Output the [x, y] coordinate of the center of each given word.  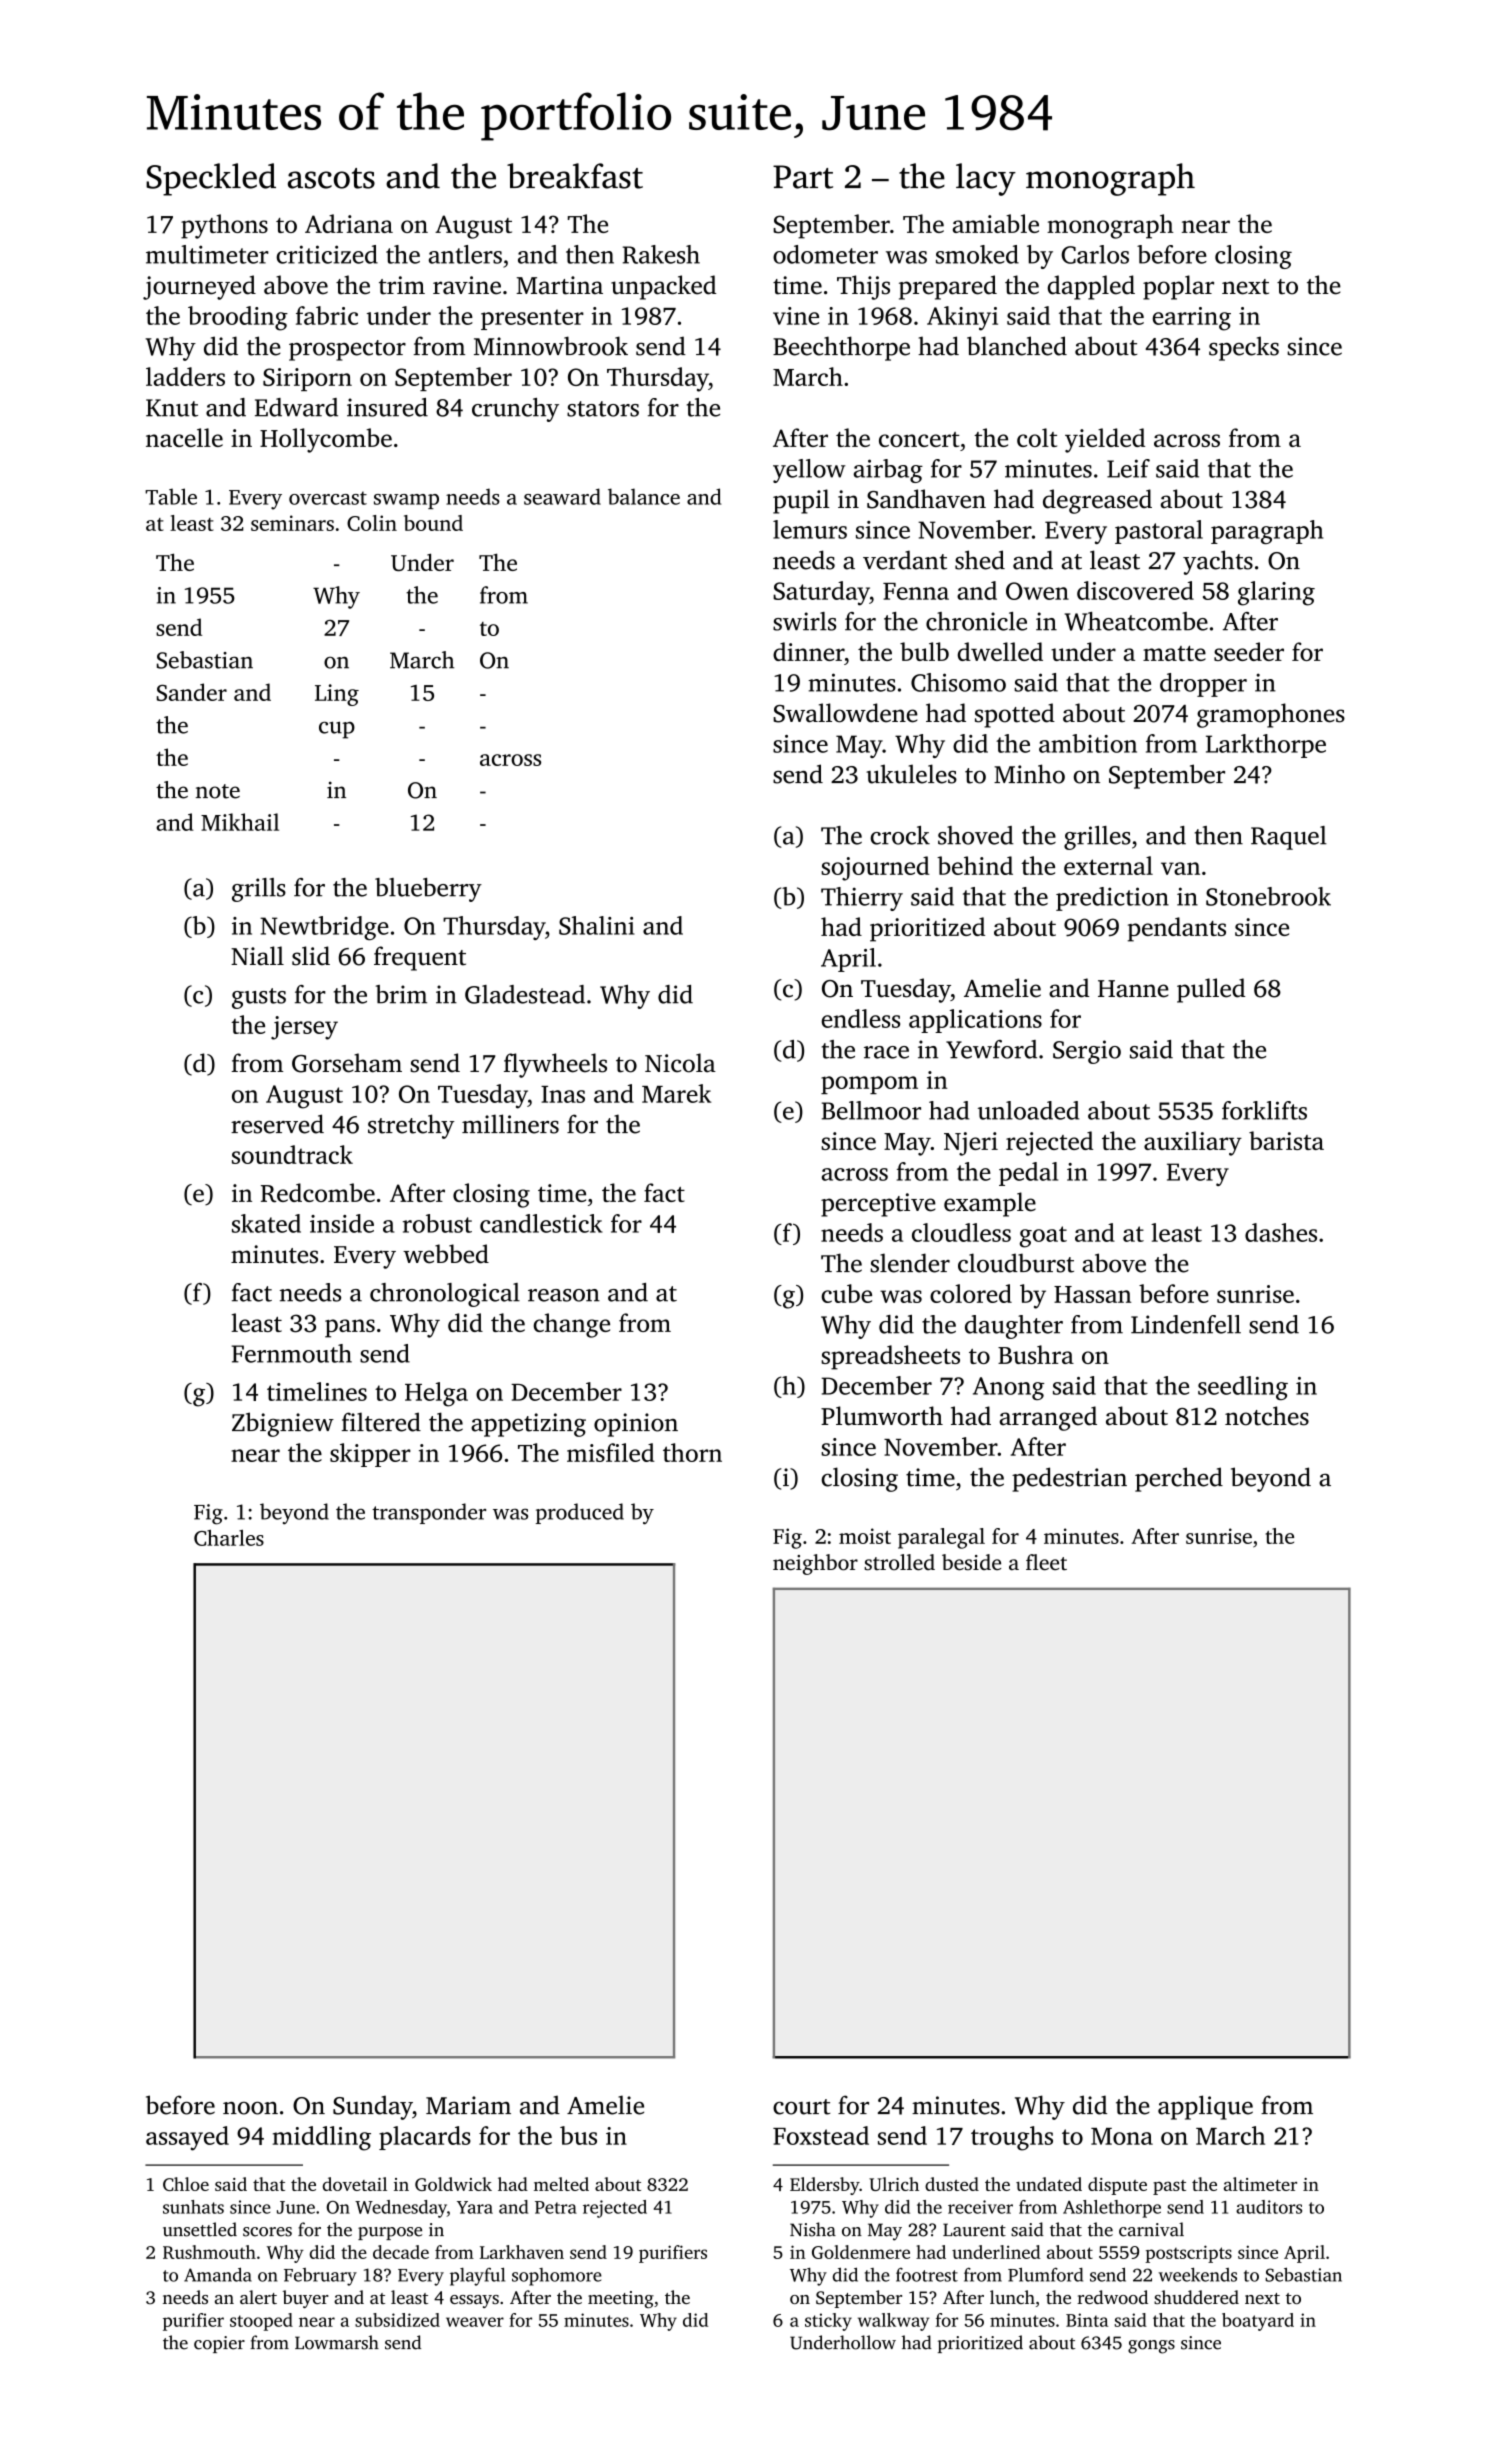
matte [1174, 653]
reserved [277, 1124]
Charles [229, 1538]
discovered [1135, 590]
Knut [172, 408]
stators [603, 409]
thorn [692, 1452]
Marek [676, 1093]
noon [250, 2108]
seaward [562, 496]
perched [1179, 1479]
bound [433, 523]
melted [561, 2184]
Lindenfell [1186, 1324]
